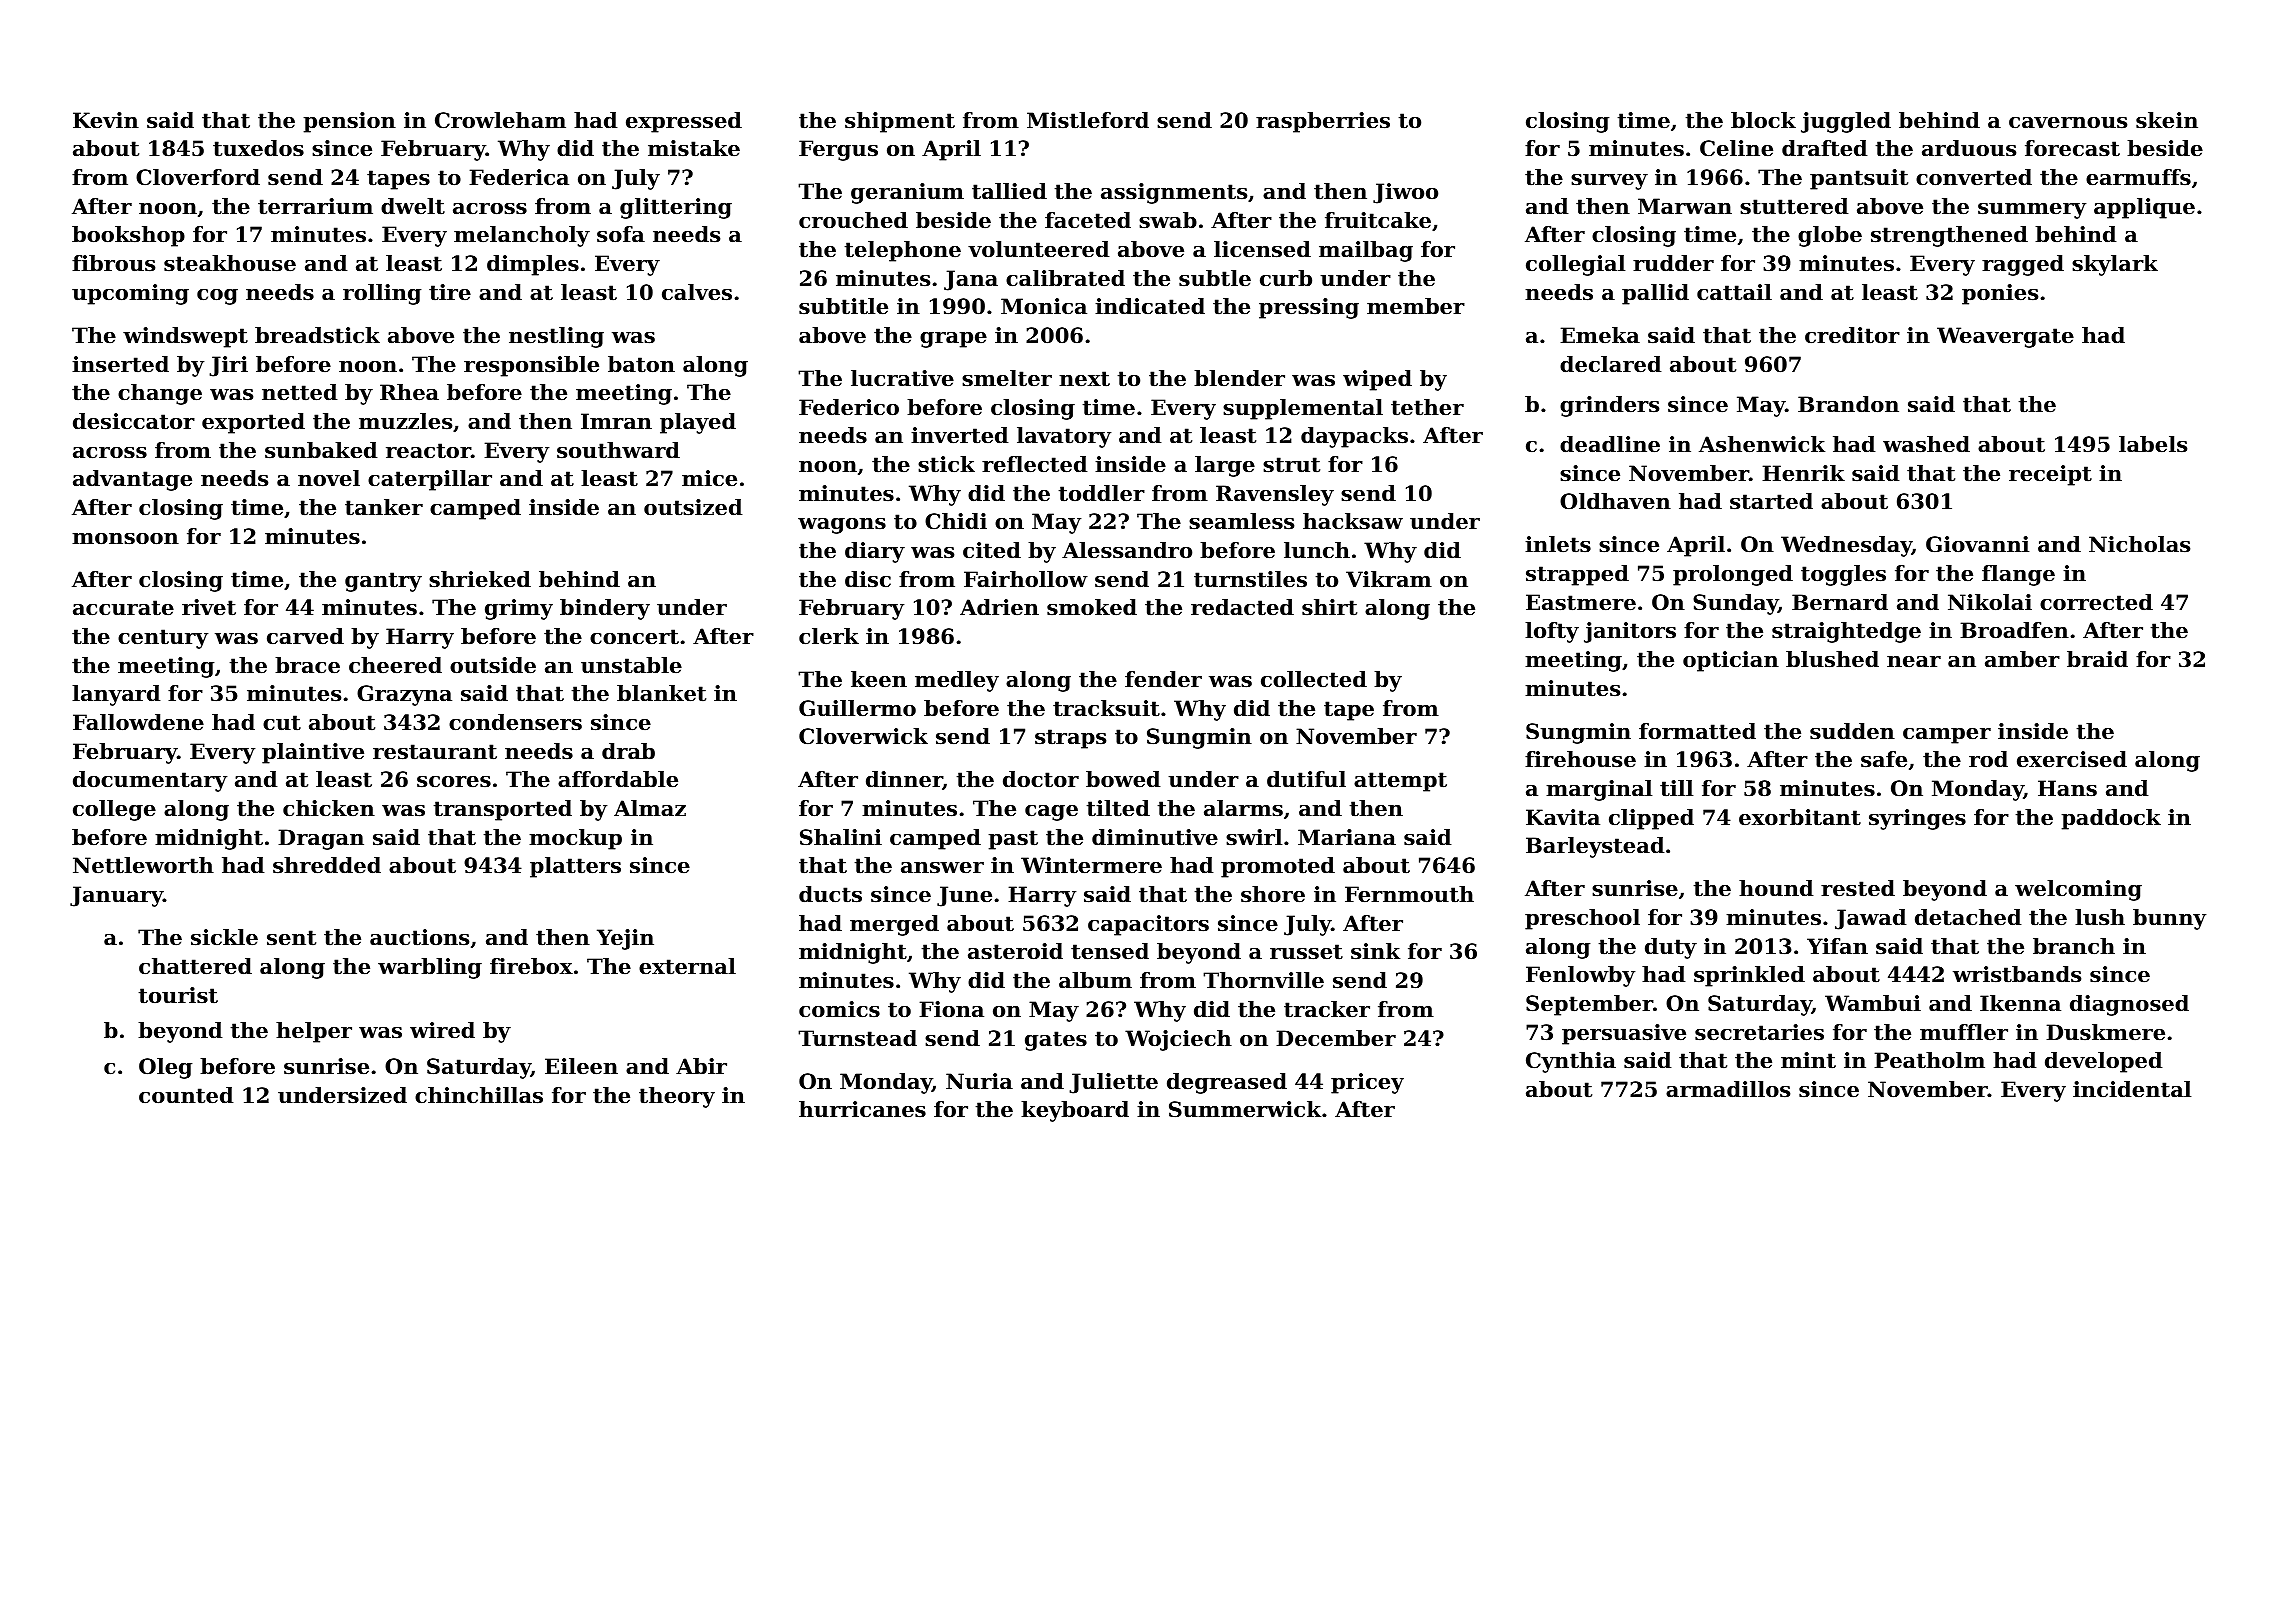 This page has width=2282, height=1614. I want to click on Fairhollow, so click(1026, 579).
